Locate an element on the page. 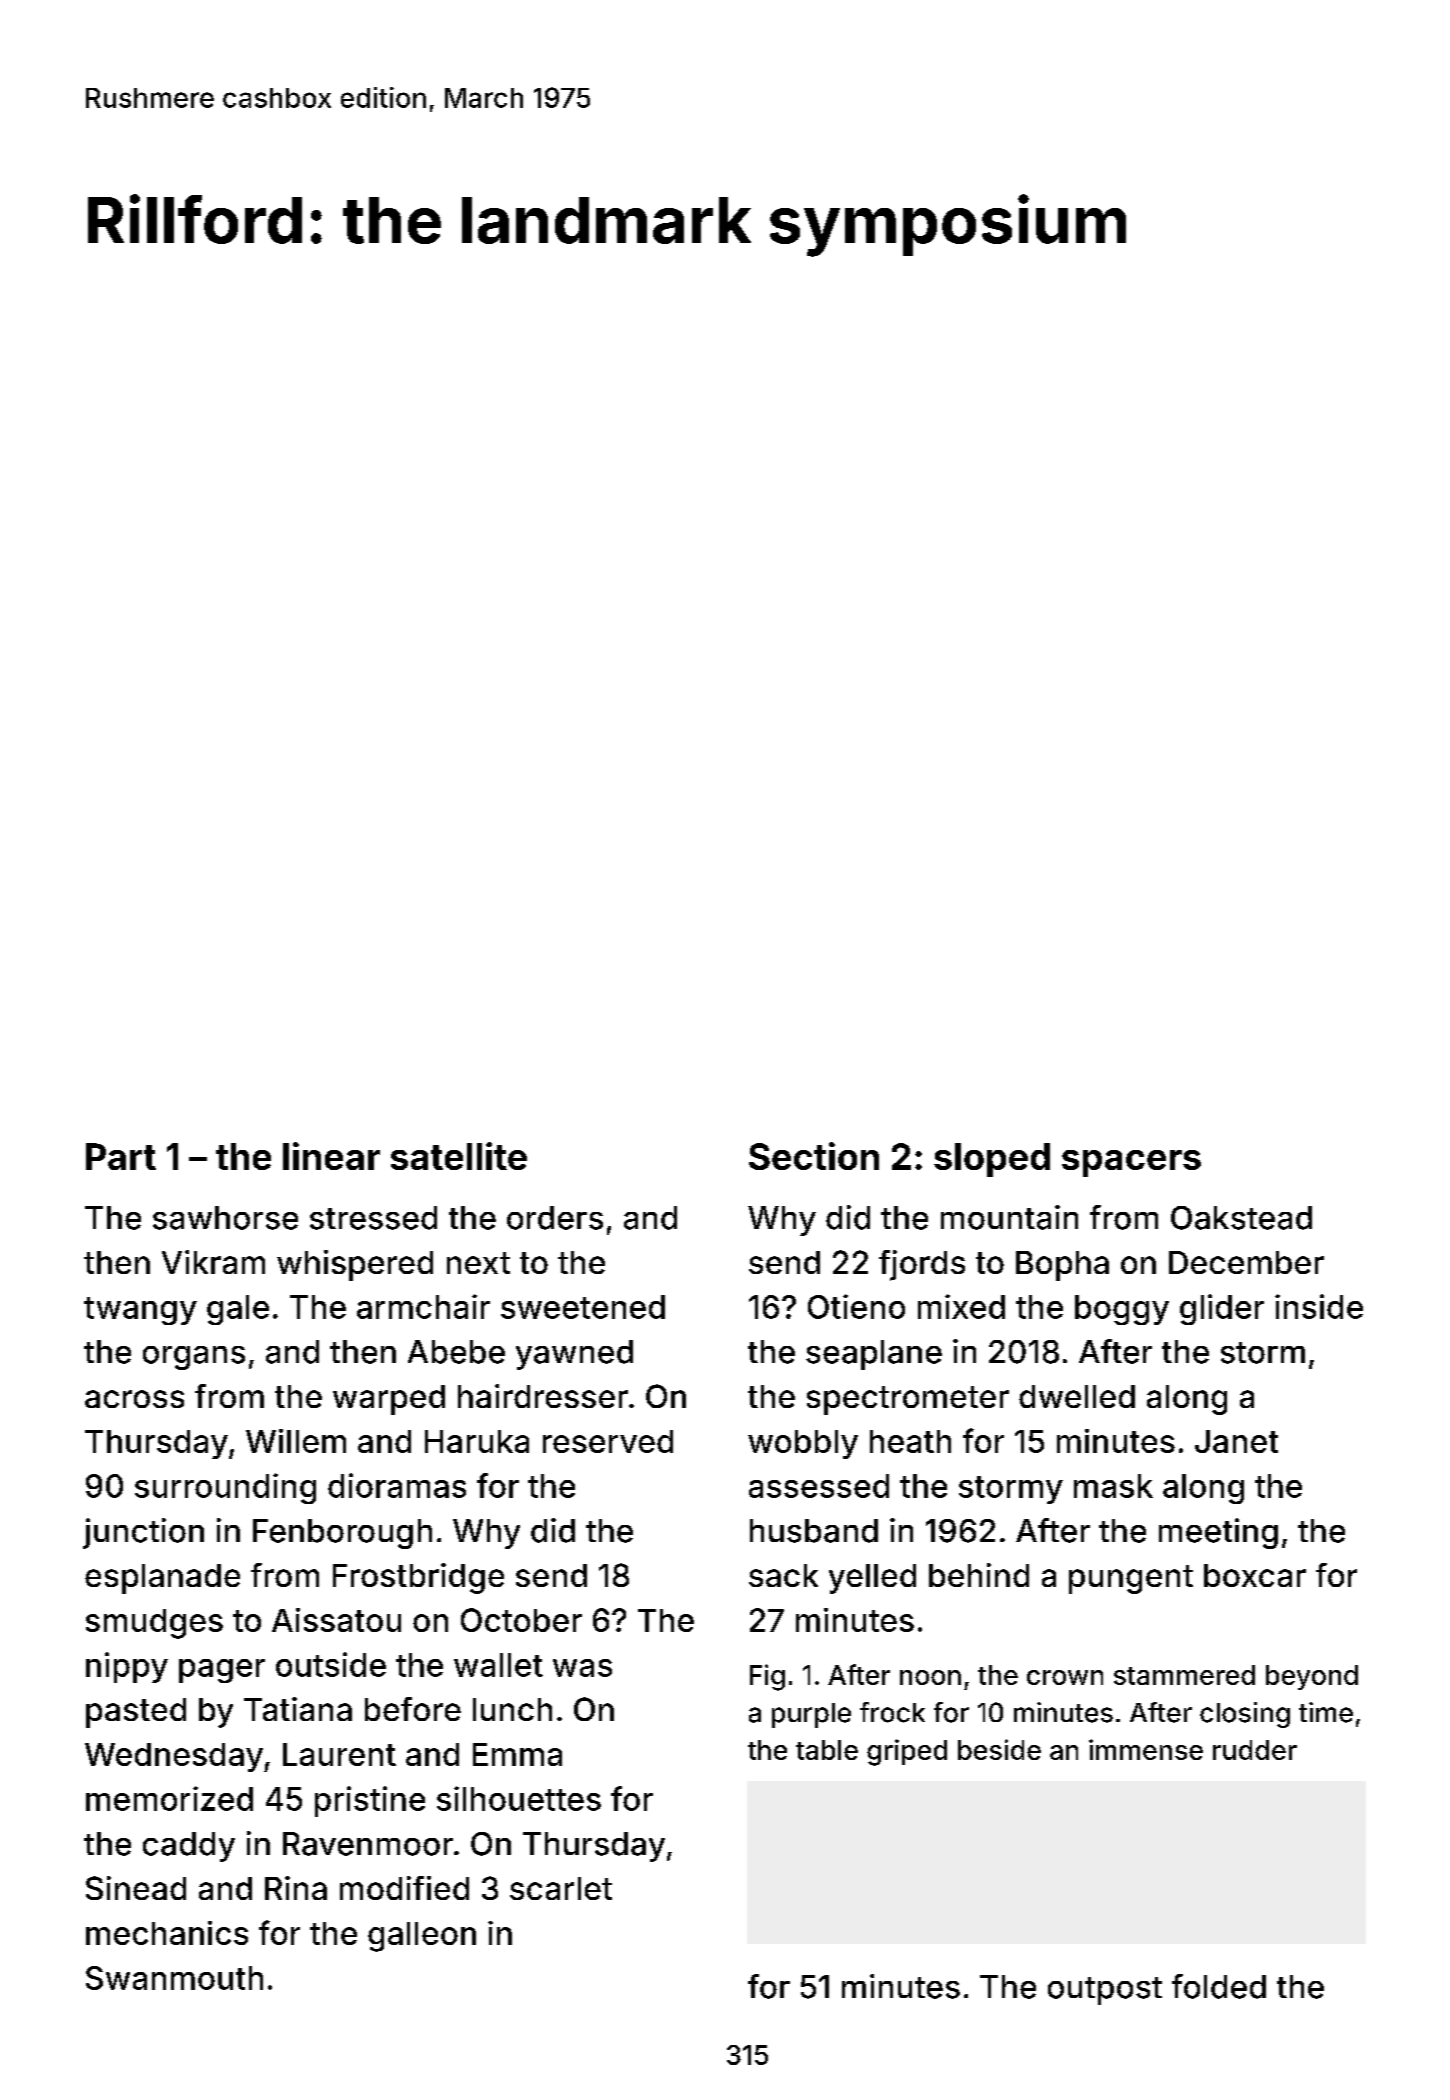  Section is located at coordinates (814, 1156).
